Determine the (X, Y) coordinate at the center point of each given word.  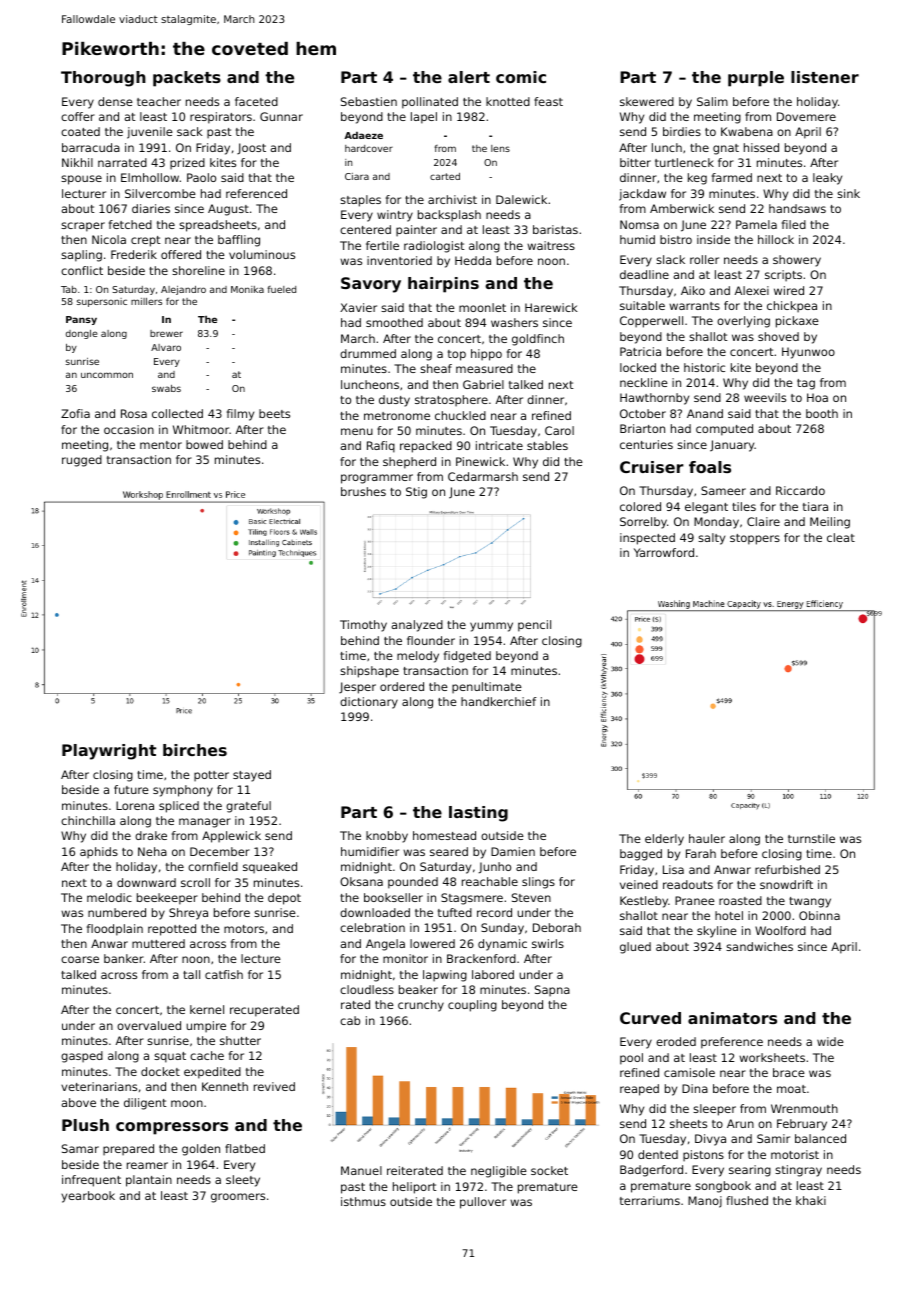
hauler (707, 838)
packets (187, 79)
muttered (158, 943)
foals (710, 467)
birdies (682, 131)
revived (274, 1086)
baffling (239, 241)
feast (548, 101)
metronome (397, 416)
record (494, 912)
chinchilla (88, 820)
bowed (204, 444)
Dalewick (521, 199)
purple (756, 79)
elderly (664, 840)
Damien (513, 851)
